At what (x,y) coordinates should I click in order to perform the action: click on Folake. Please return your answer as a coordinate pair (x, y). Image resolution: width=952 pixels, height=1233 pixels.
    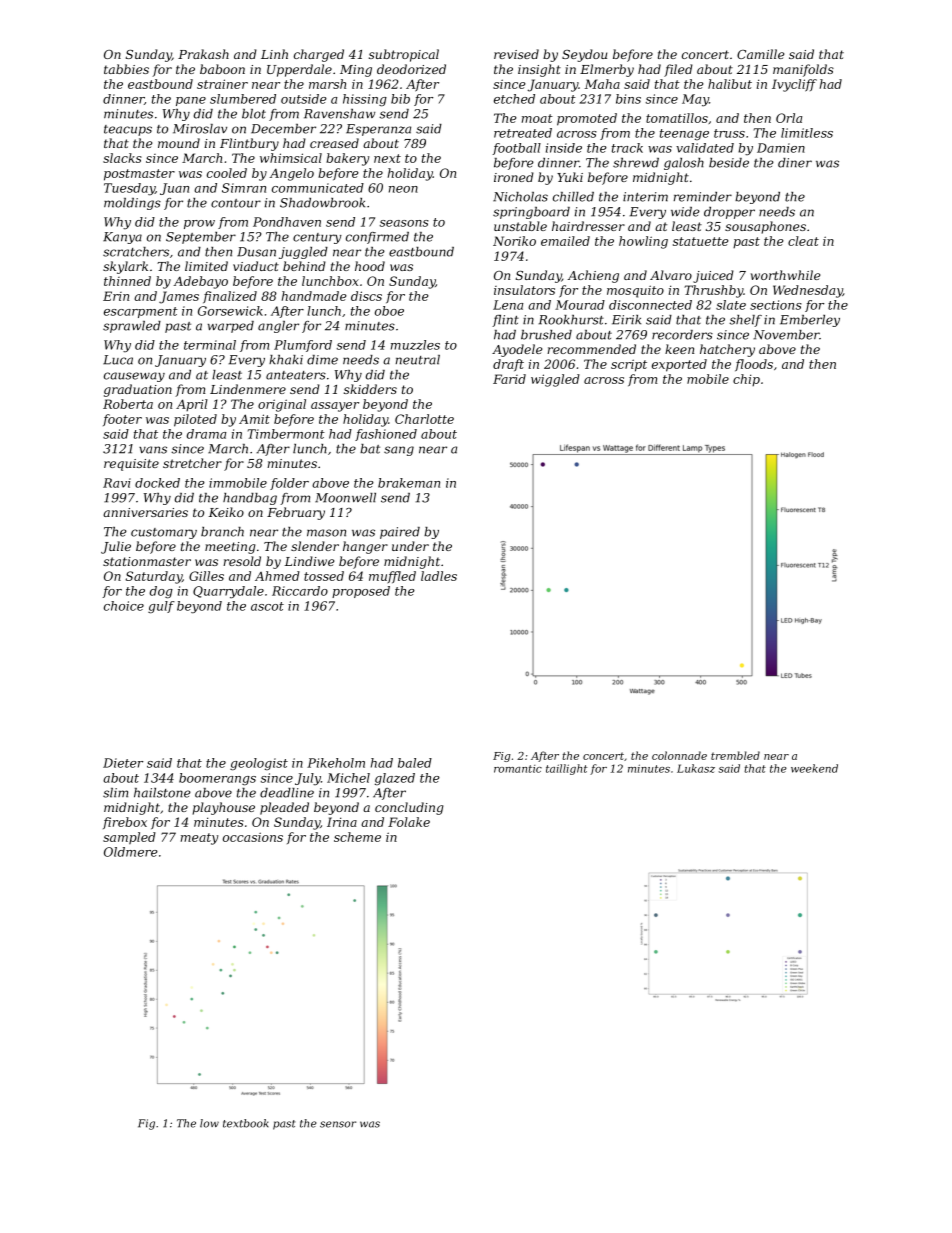
    Looking at the image, I should click on (409, 822).
